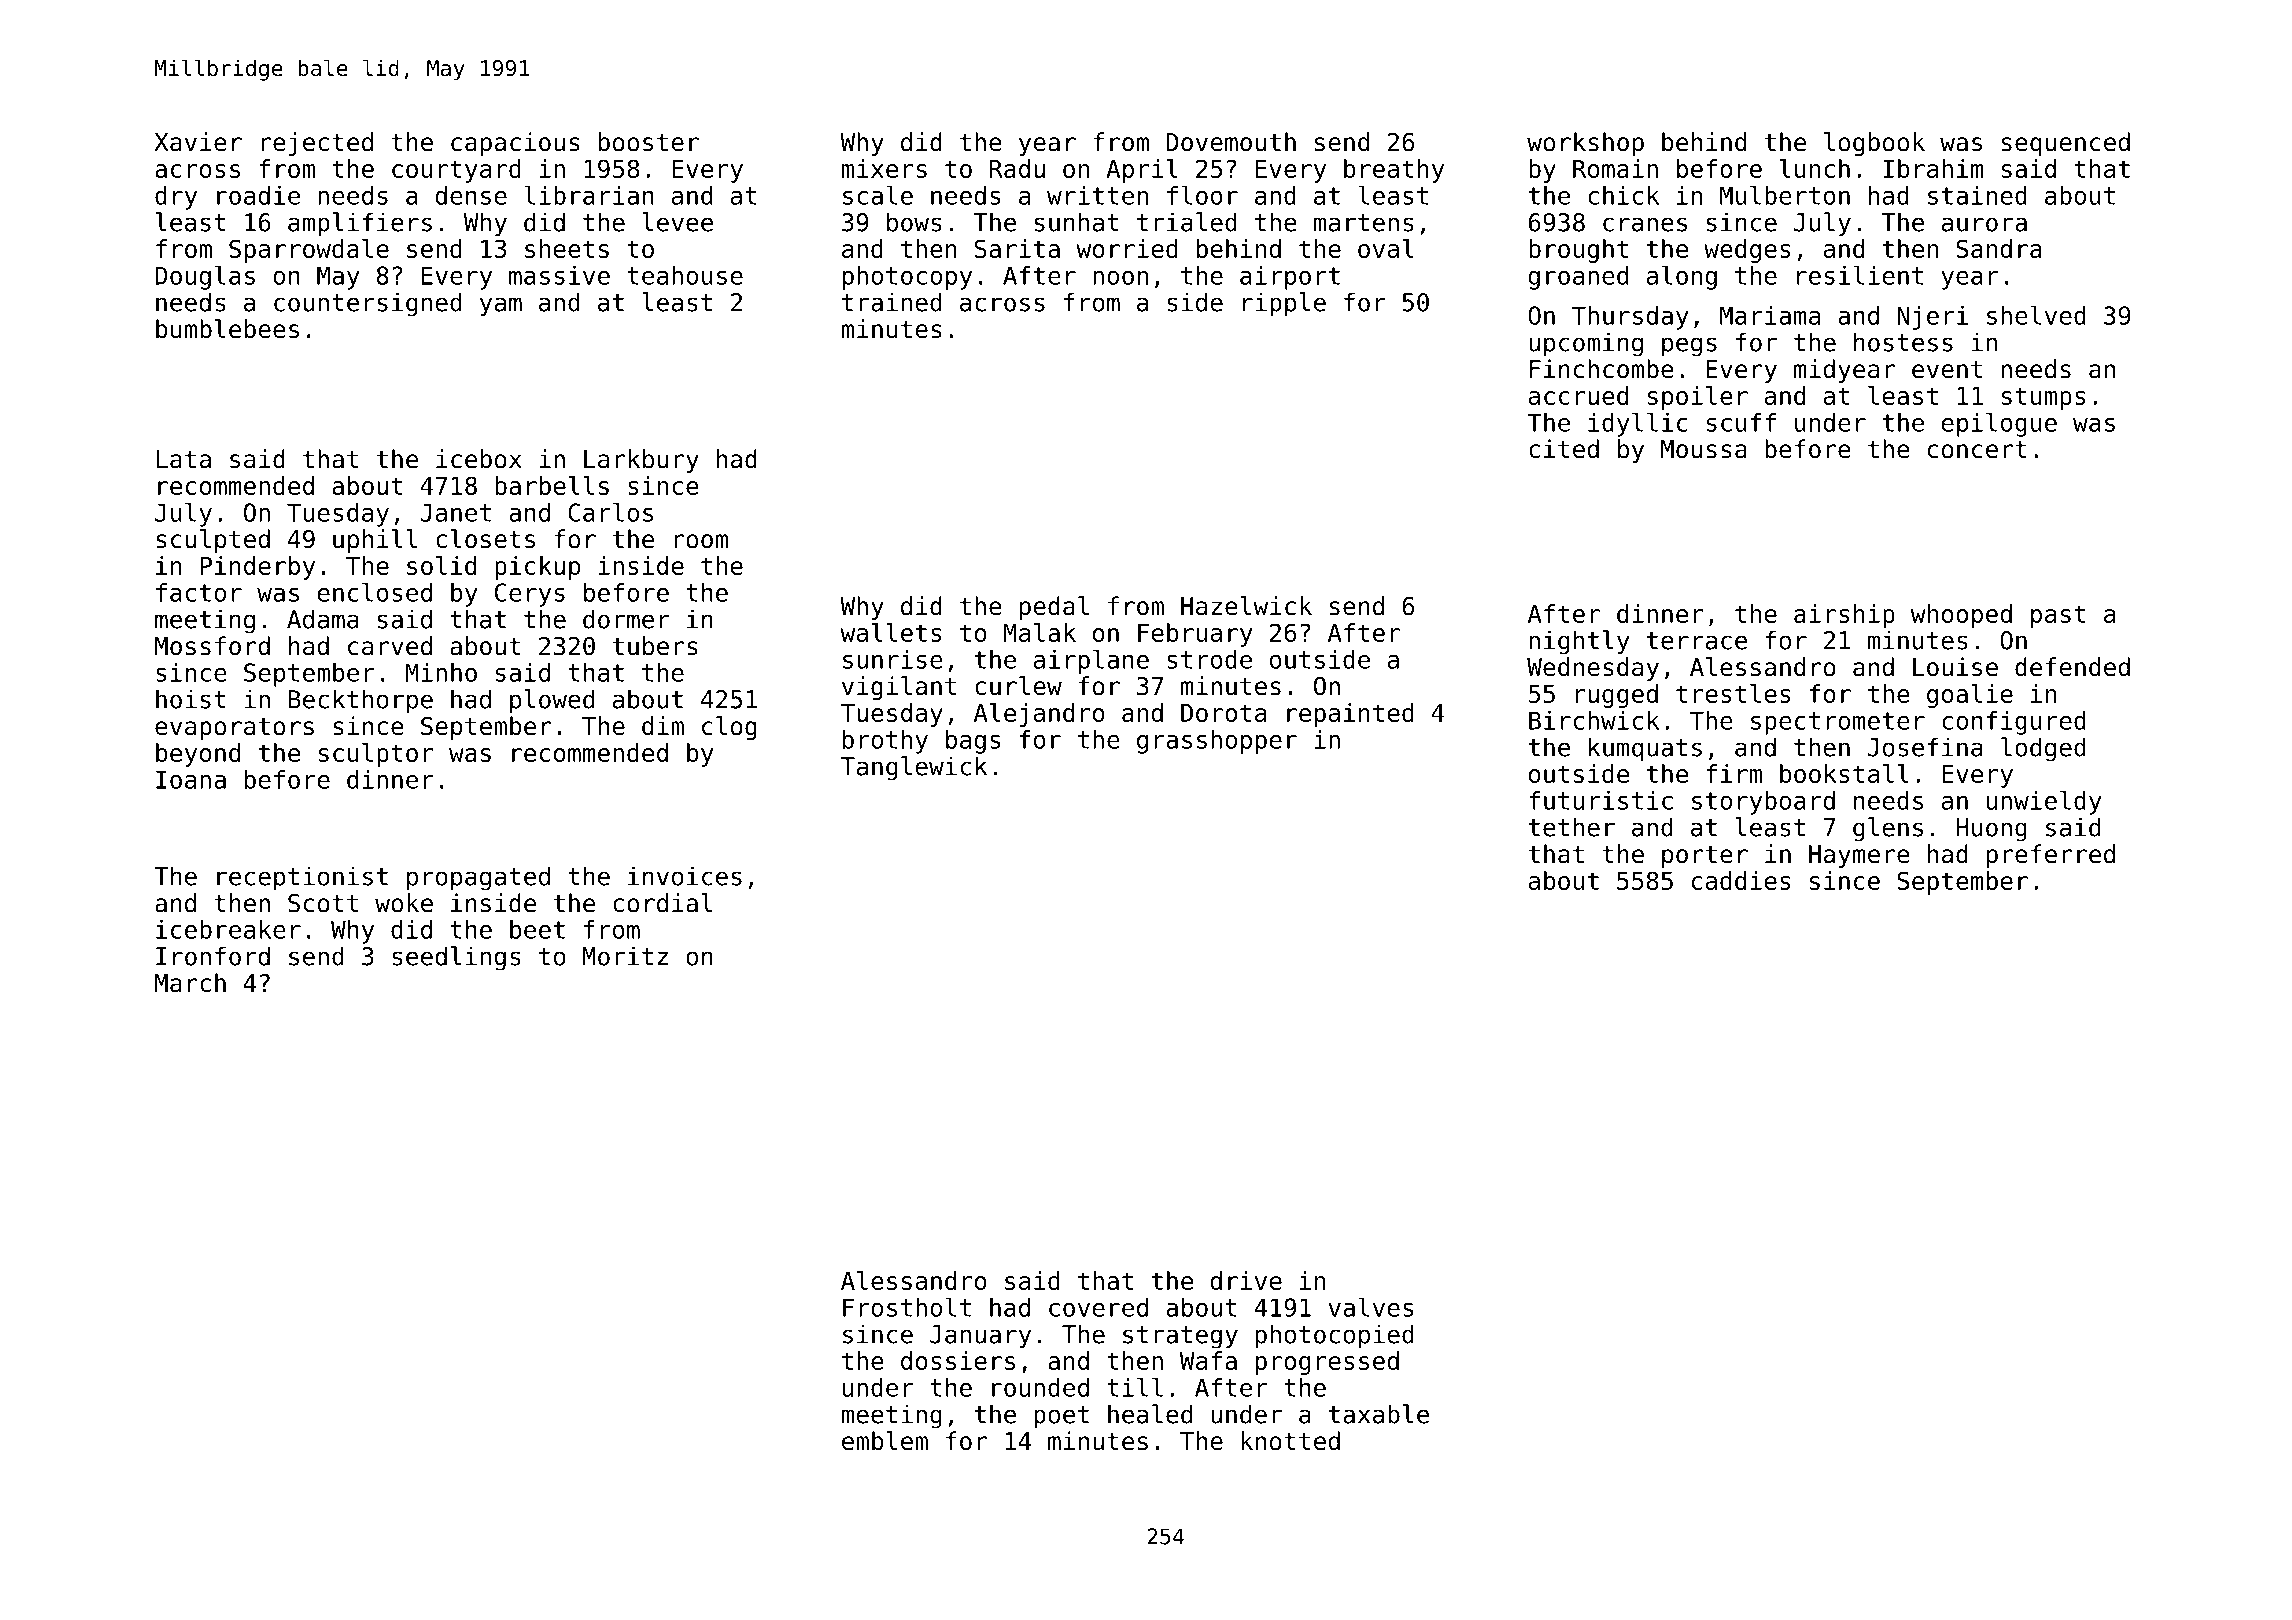  What do you see at coordinates (198, 142) in the screenshot?
I see `Xavier` at bounding box center [198, 142].
